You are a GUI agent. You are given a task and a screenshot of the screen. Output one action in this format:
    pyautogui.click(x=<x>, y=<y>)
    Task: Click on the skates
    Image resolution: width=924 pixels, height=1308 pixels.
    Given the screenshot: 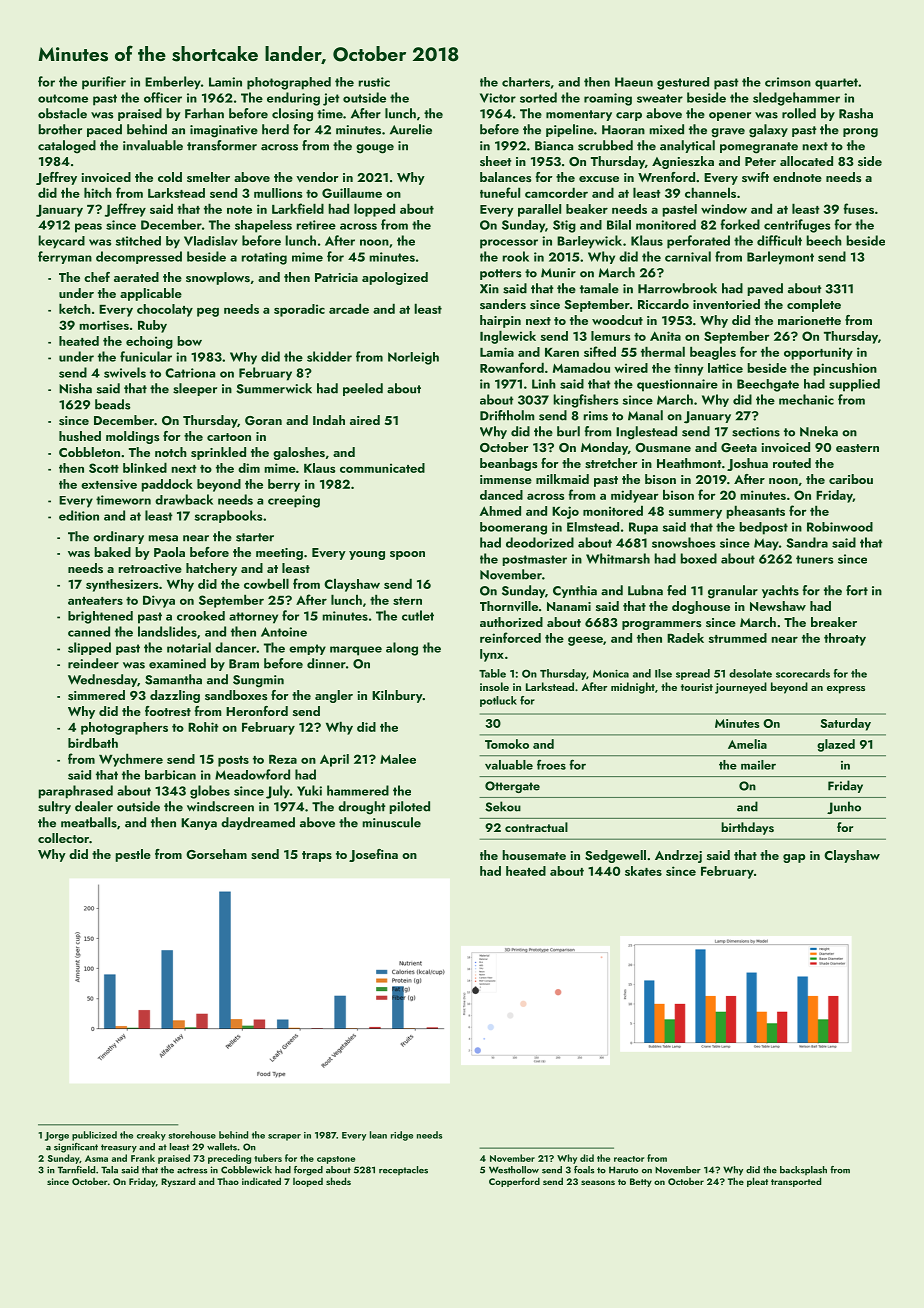 What is the action you would take?
    pyautogui.click(x=643, y=871)
